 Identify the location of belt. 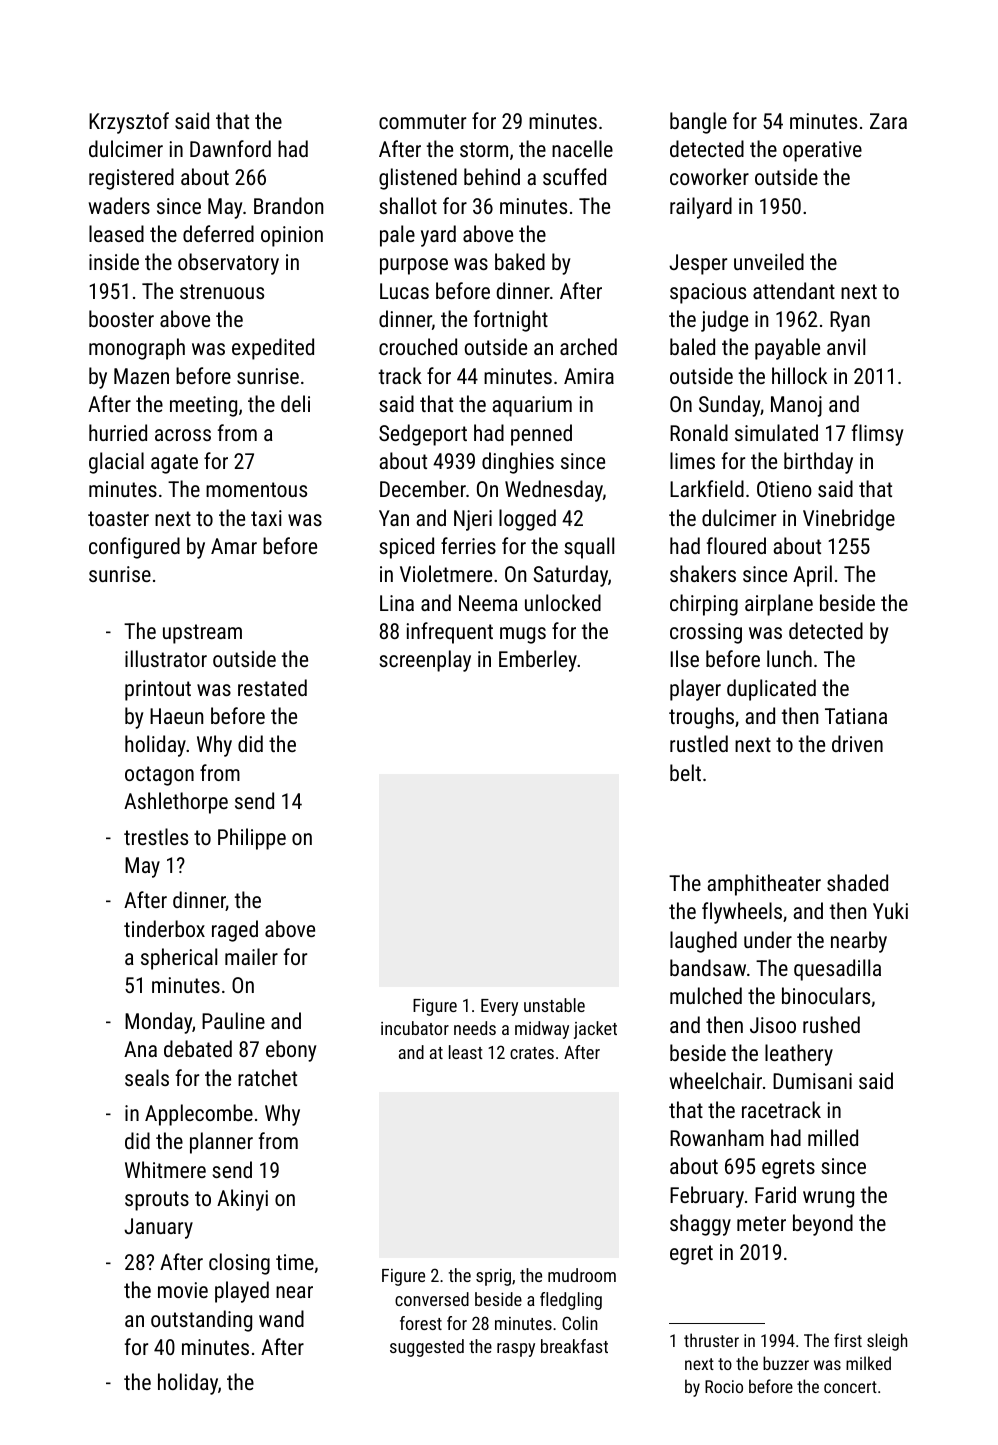
(685, 772).
